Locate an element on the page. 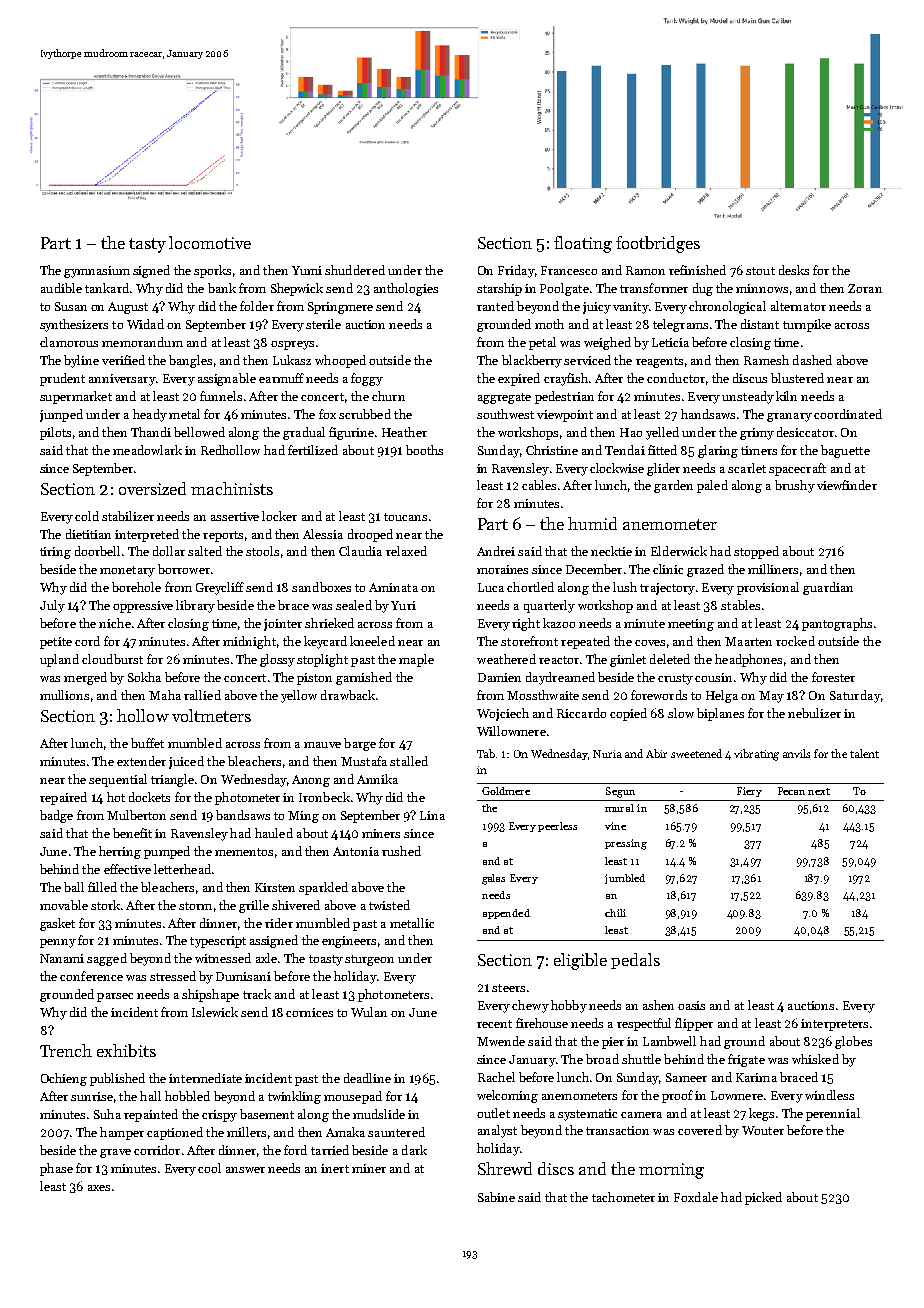  chili is located at coordinates (615, 913).
